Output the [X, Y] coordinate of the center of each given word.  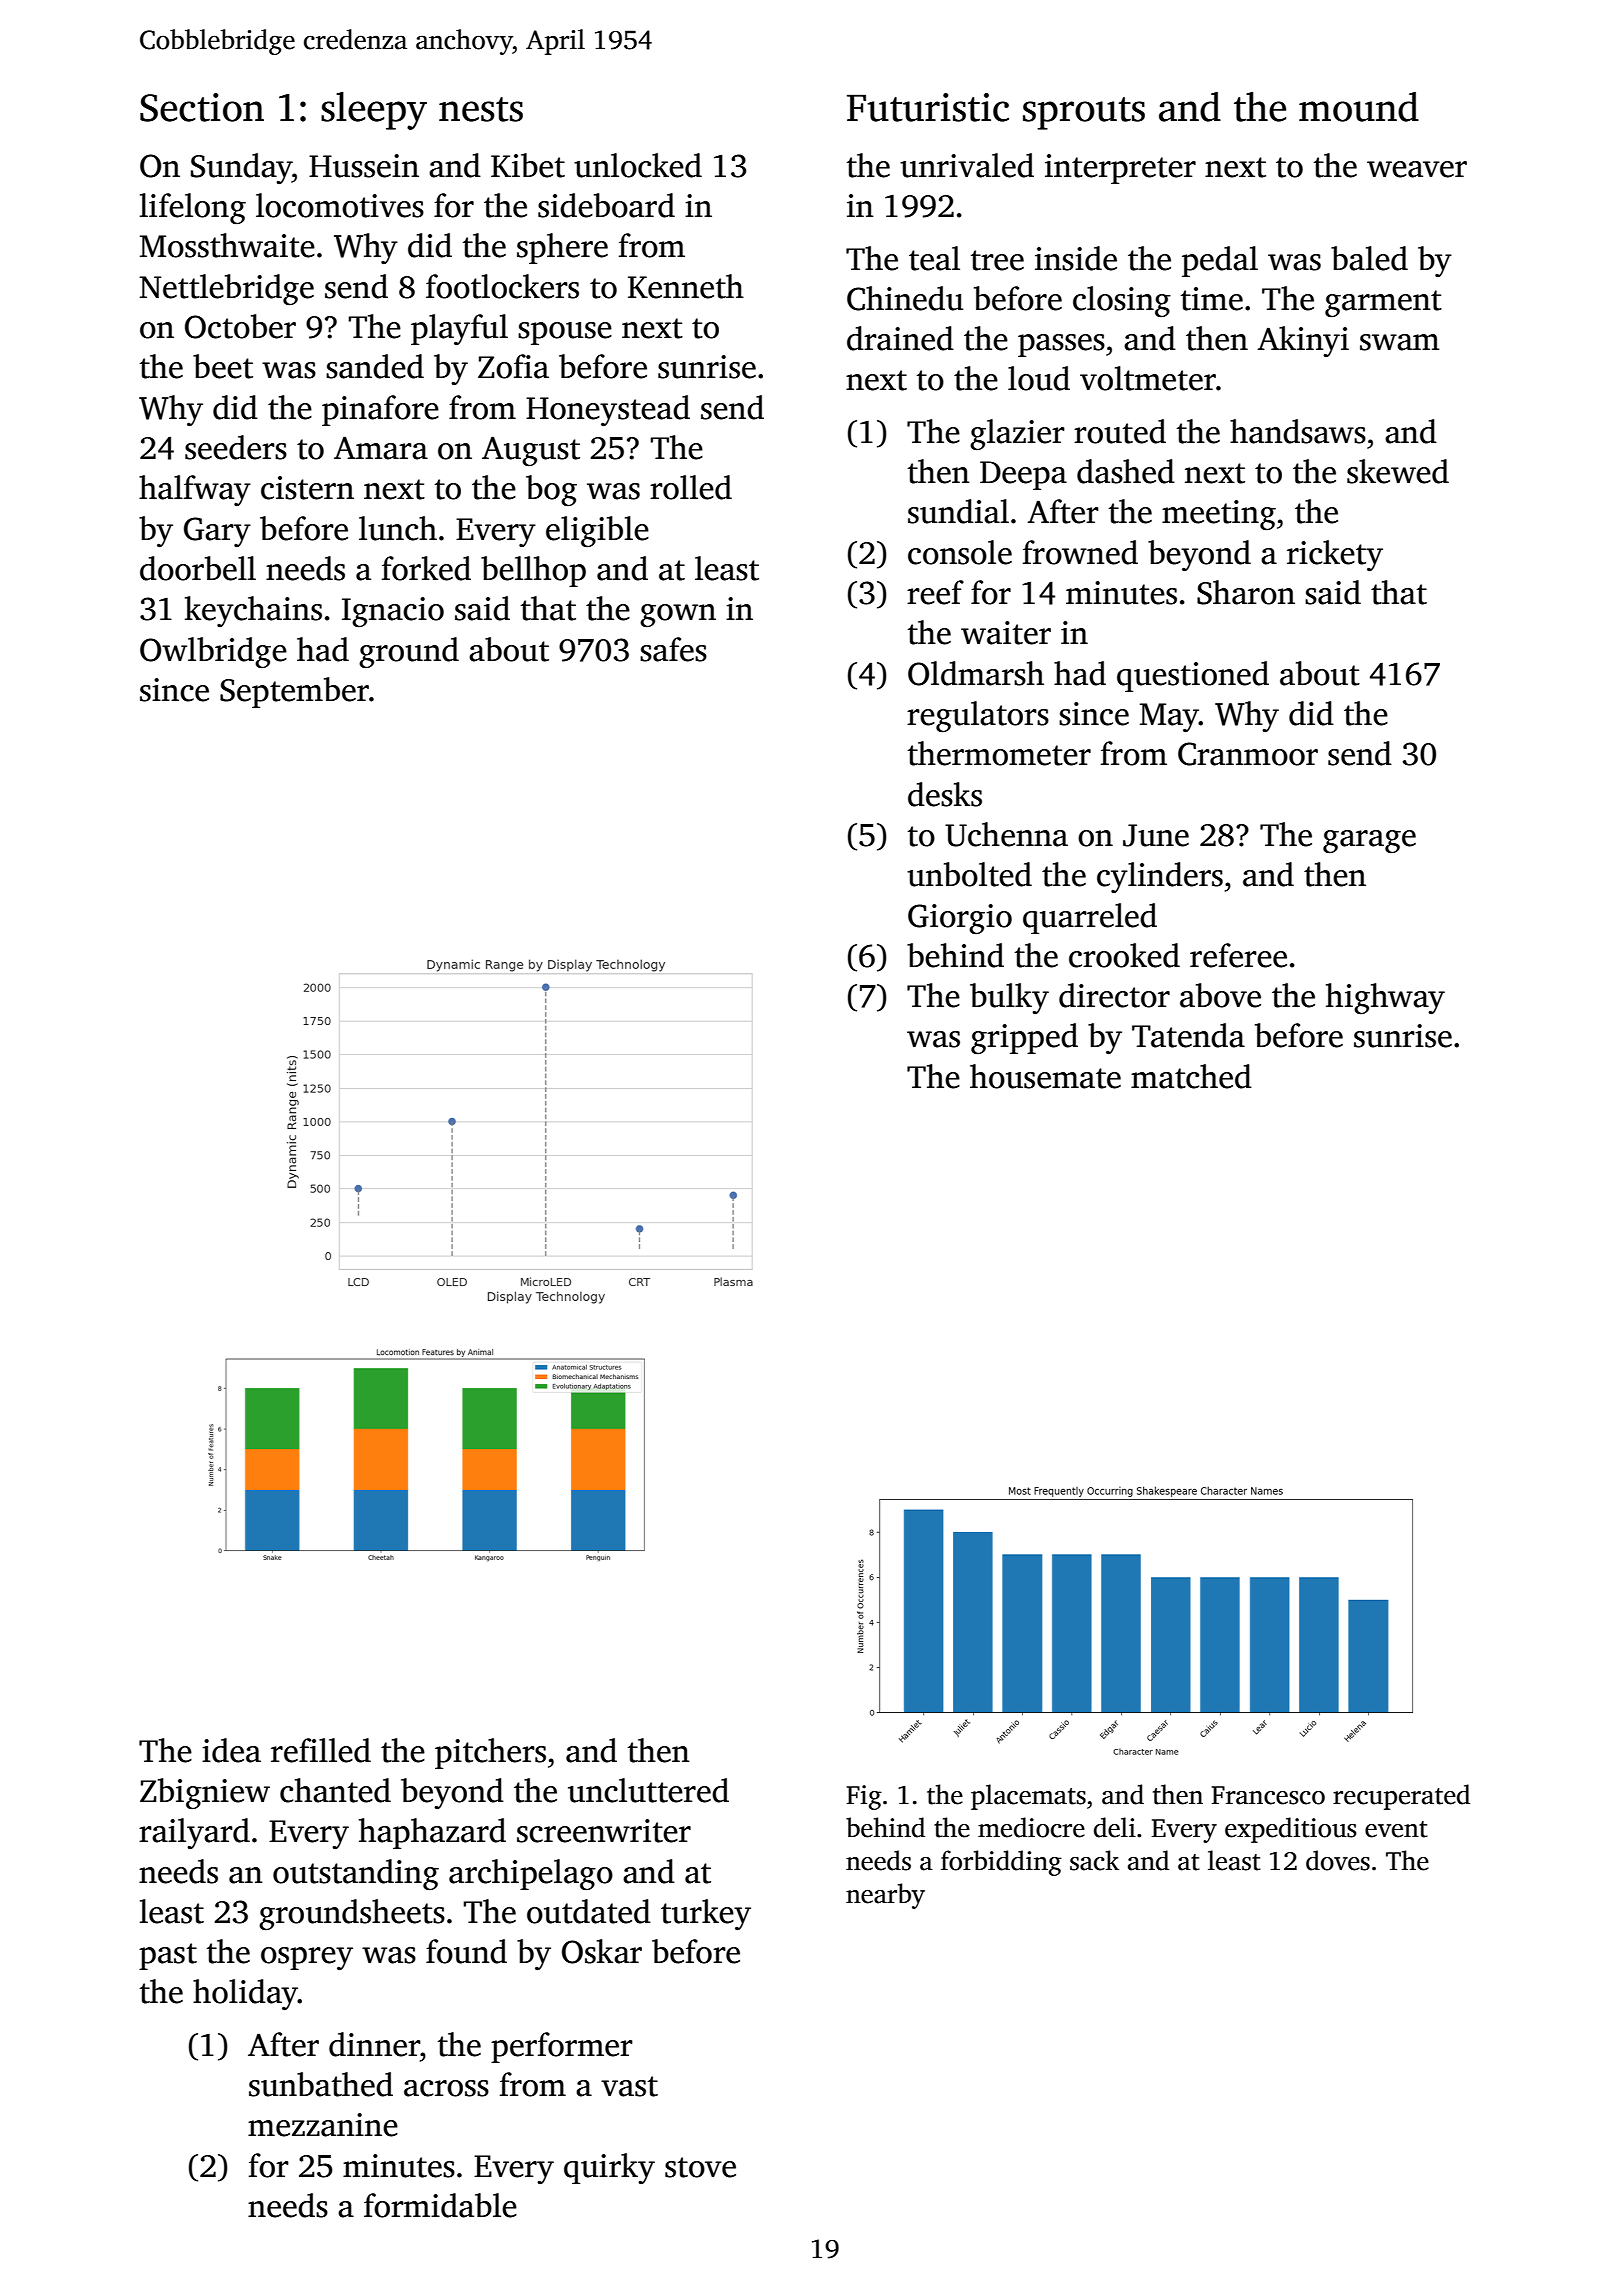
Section [202, 107]
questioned [1193, 676]
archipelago [531, 1875]
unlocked [638, 165]
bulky [1009, 998]
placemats [1028, 1797]
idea [231, 1750]
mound [1359, 107]
